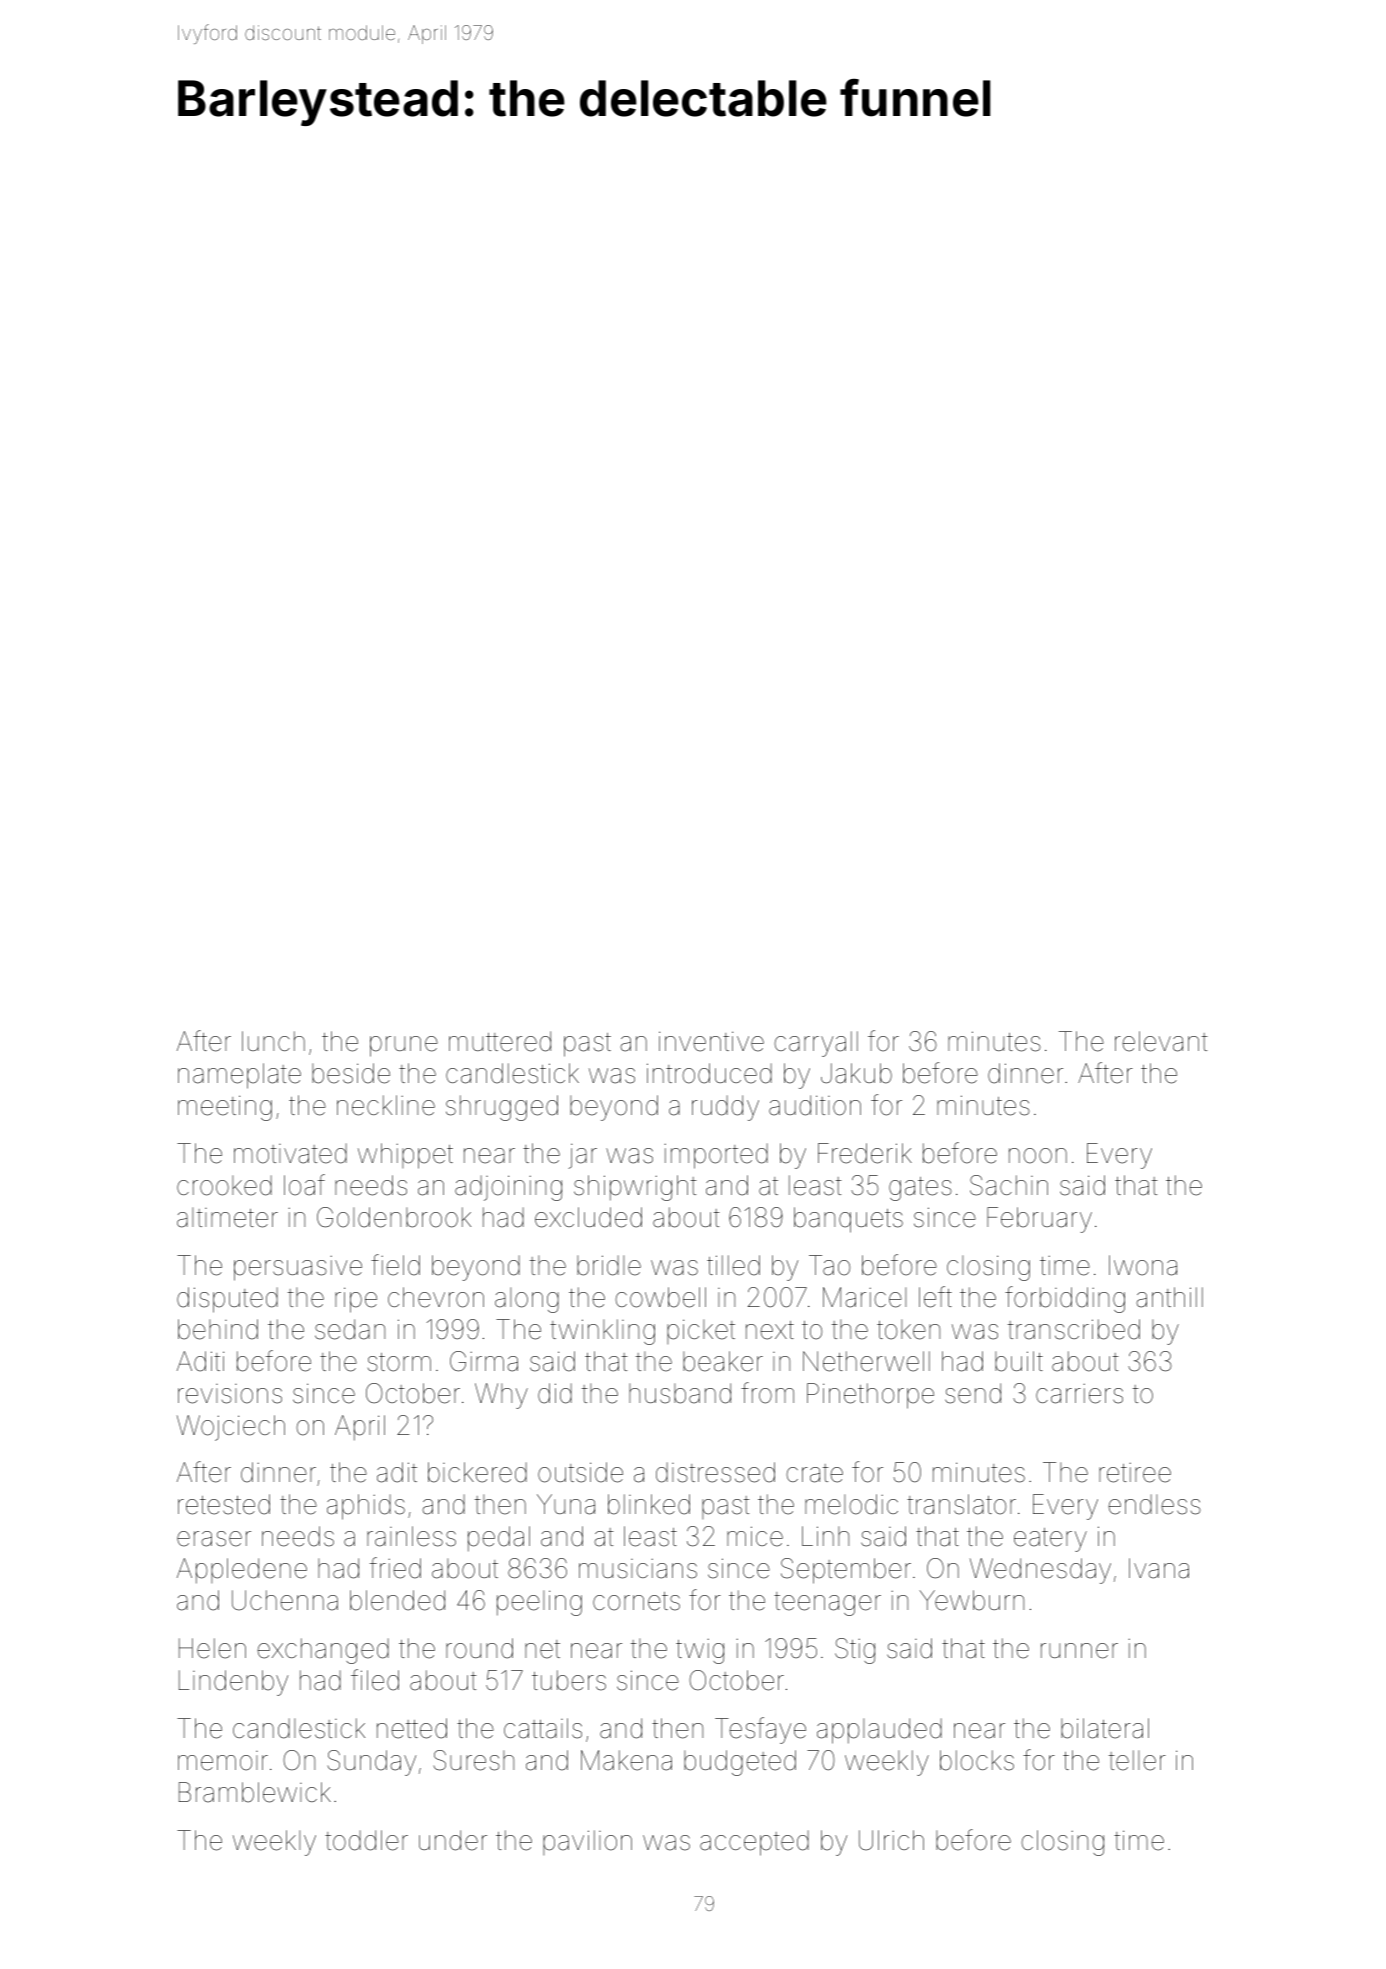  What do you see at coordinates (366, 1840) in the image?
I see `toddler` at bounding box center [366, 1840].
